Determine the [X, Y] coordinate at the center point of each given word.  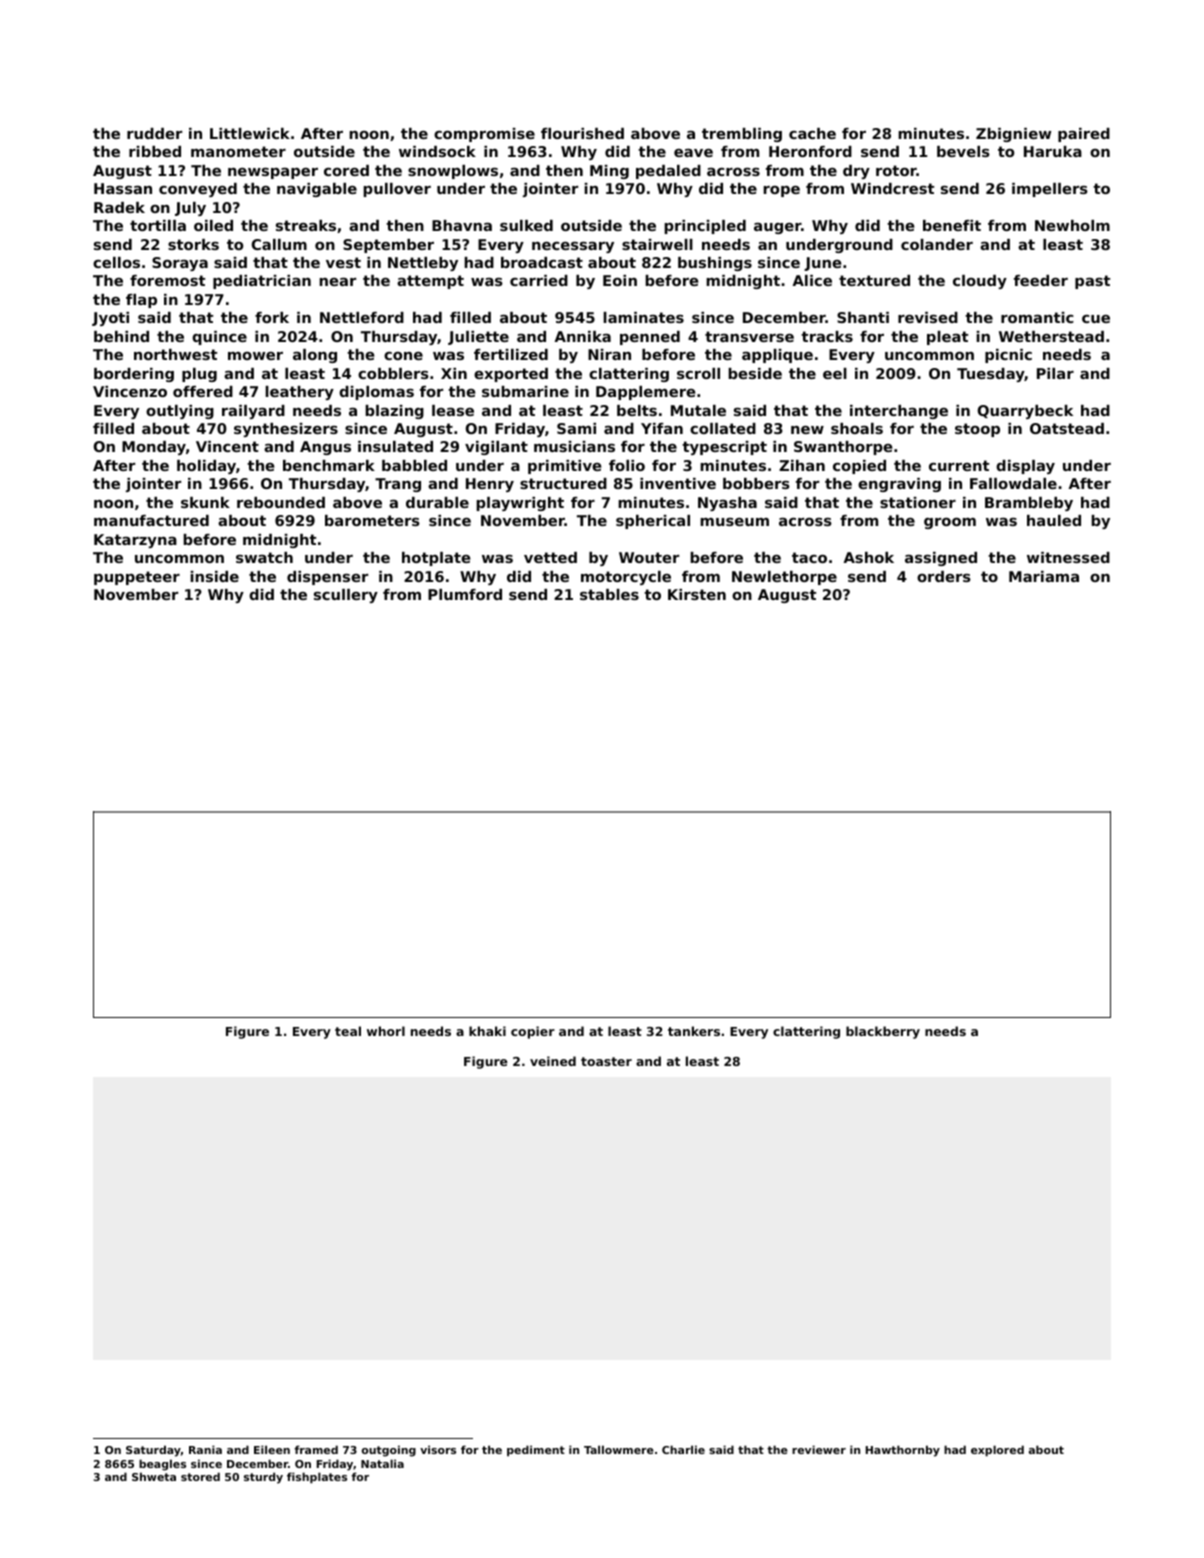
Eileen [272, 1449]
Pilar [1055, 373]
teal [348, 1031]
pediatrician [262, 282]
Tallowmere [619, 1449]
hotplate [436, 559]
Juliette [478, 338]
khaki [487, 1031]
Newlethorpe [784, 578]
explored [997, 1451]
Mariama [1044, 576]
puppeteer [137, 578]
